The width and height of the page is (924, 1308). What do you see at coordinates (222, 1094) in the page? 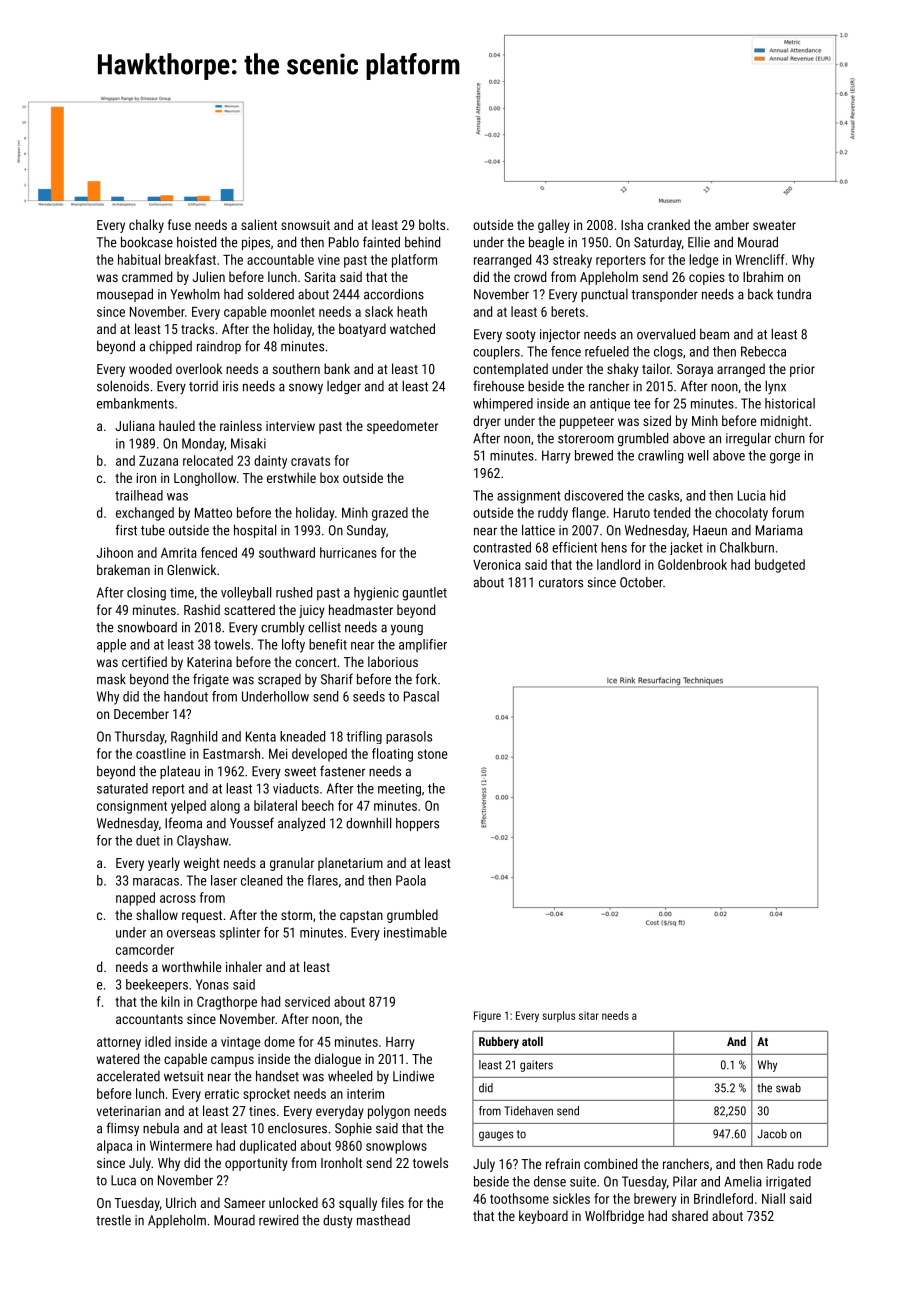
I see `erratic` at bounding box center [222, 1094].
